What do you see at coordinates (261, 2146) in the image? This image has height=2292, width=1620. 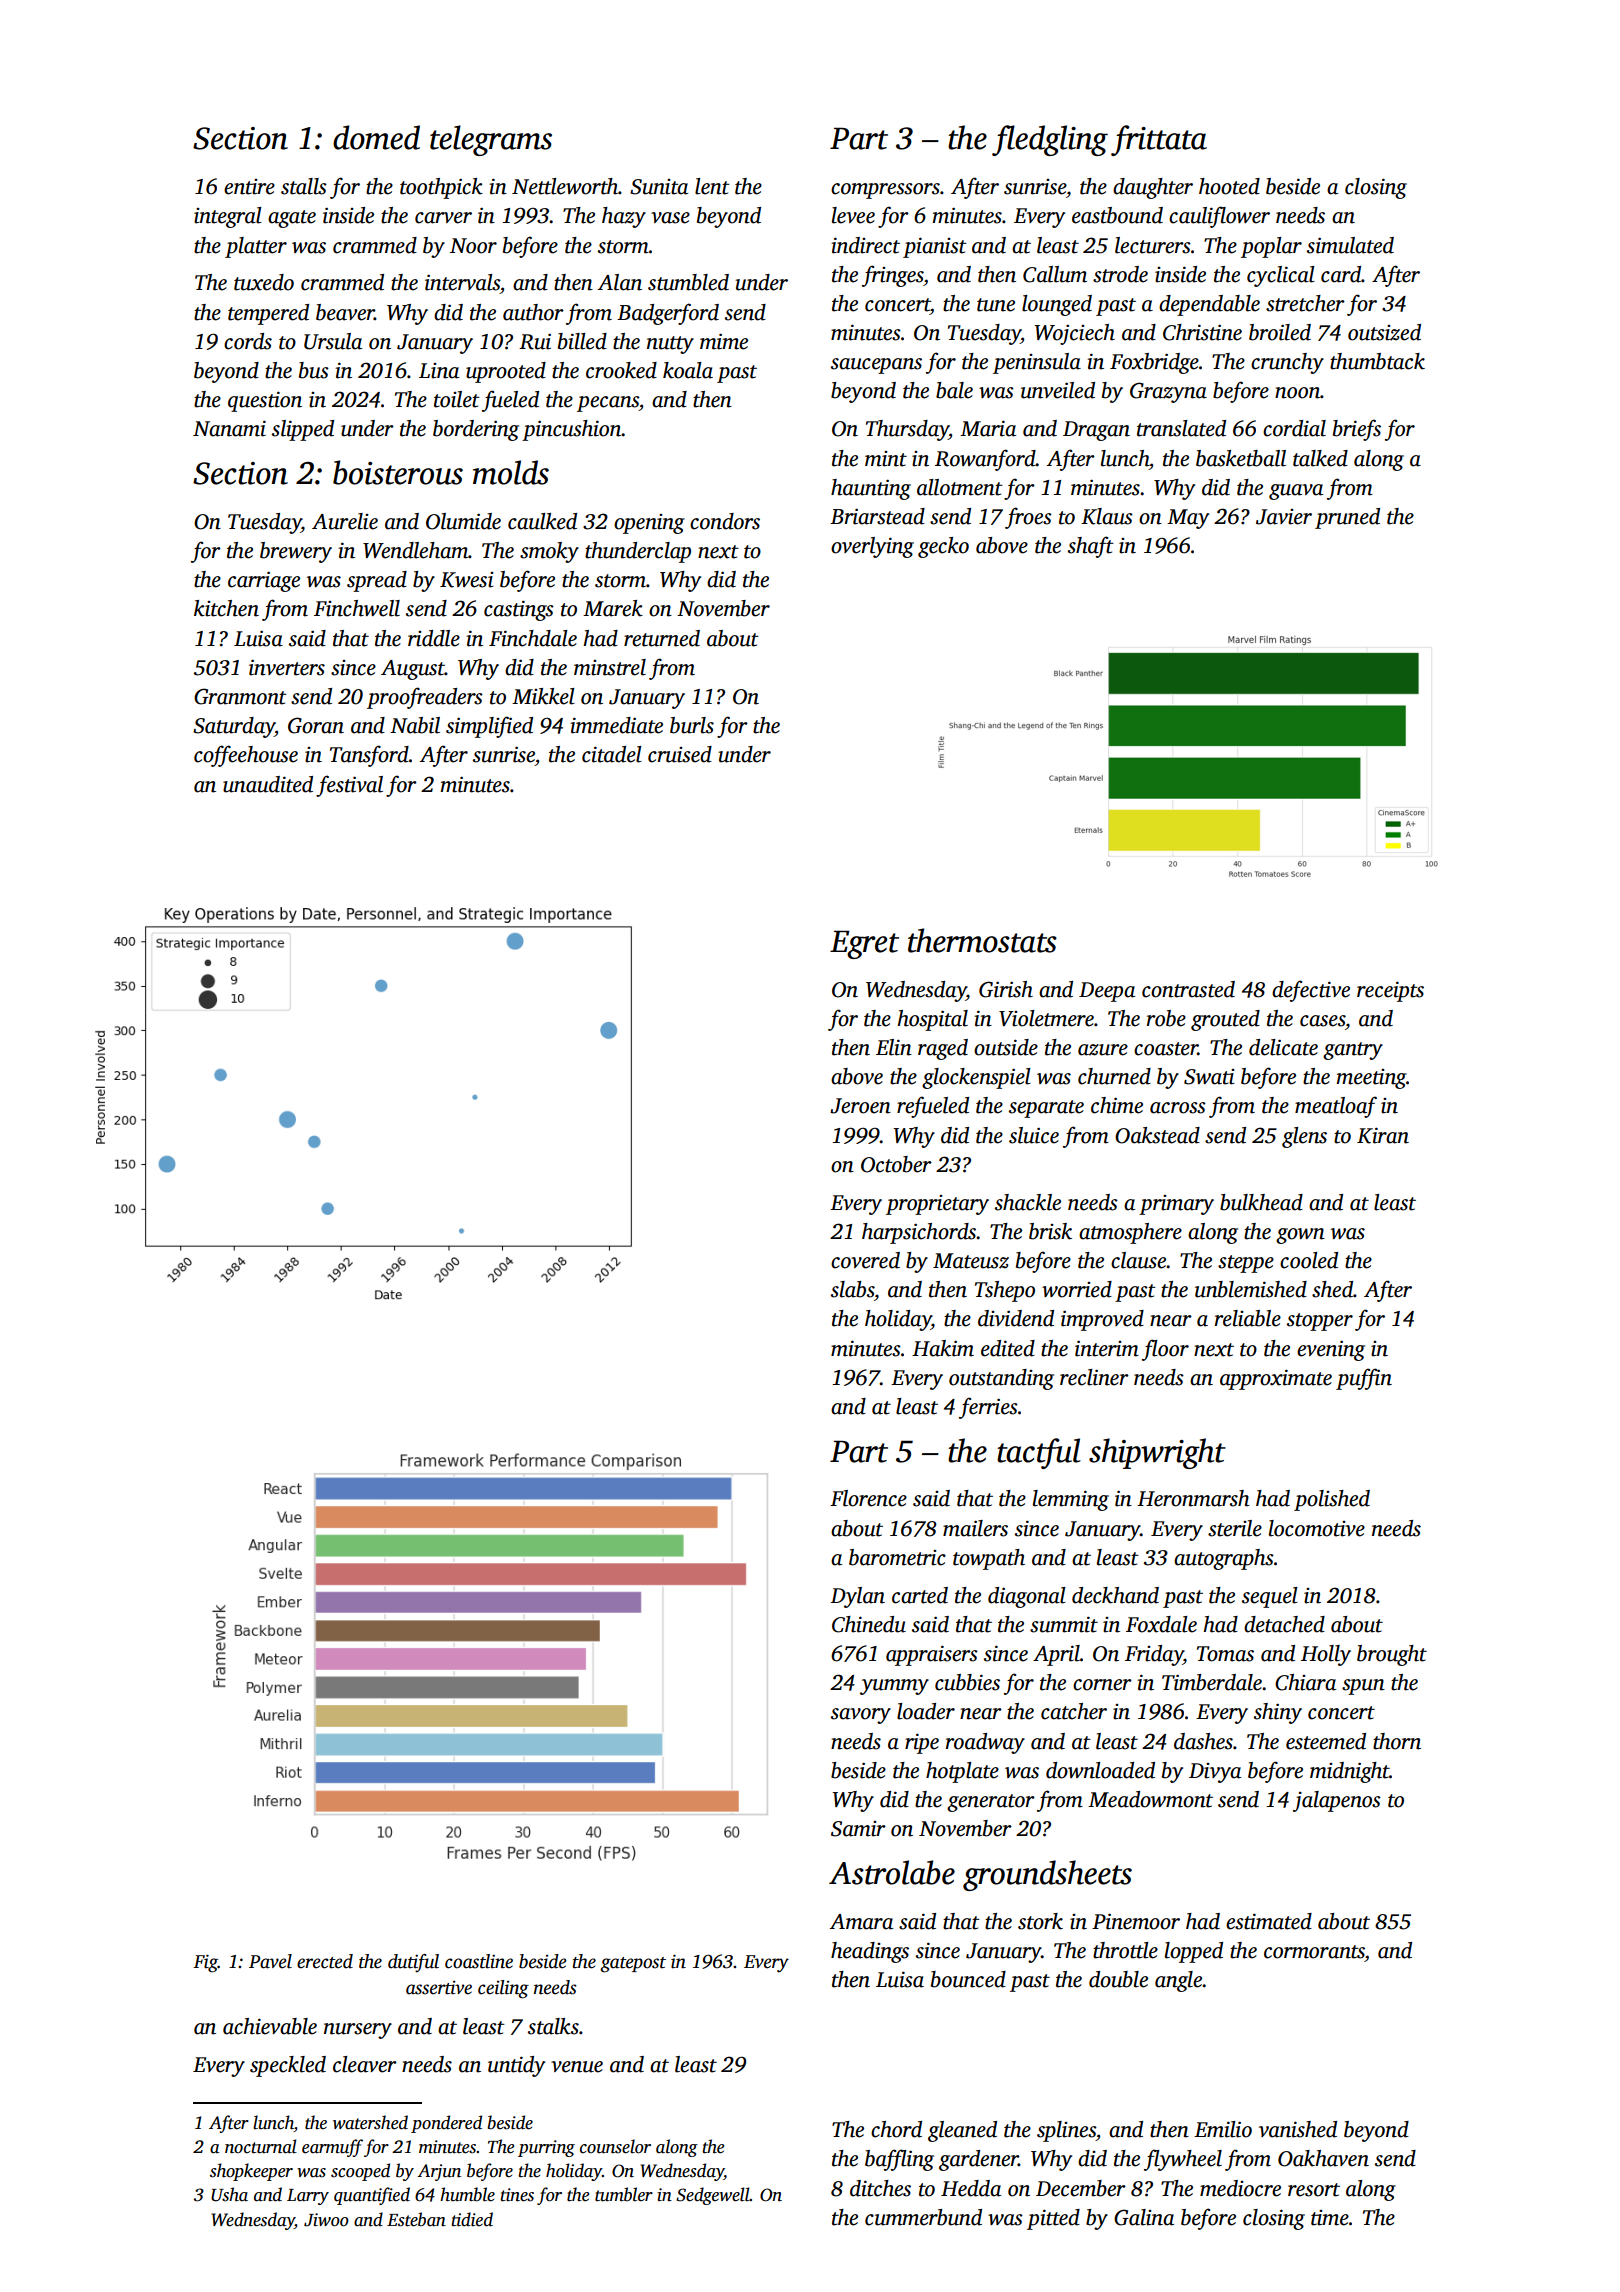 I see `nocturnal` at bounding box center [261, 2146].
